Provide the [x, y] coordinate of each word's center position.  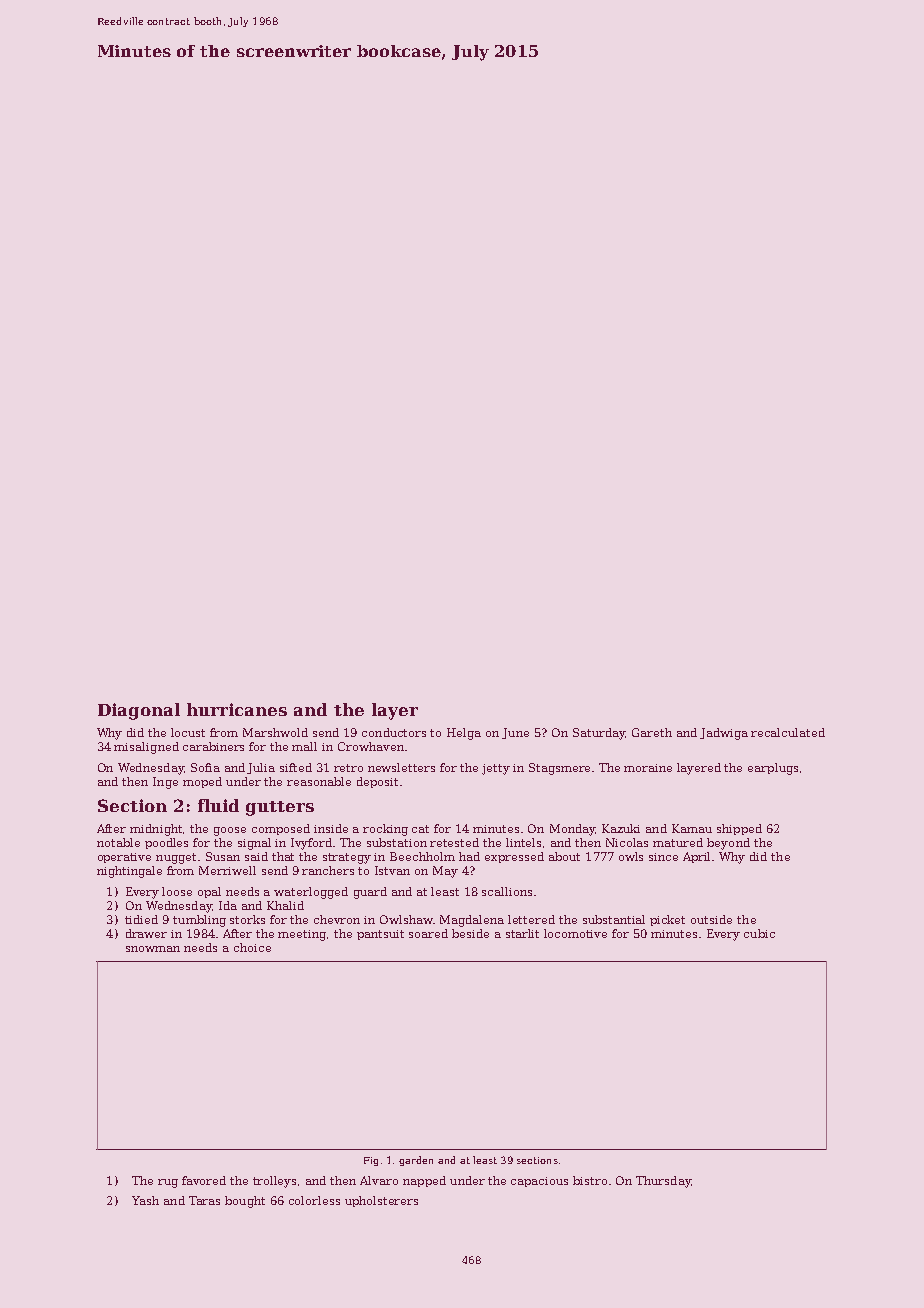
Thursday [663, 1182]
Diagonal [139, 711]
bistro [590, 1180]
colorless [314, 1200]
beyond [728, 844]
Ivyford [311, 844]
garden [416, 1161]
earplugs [773, 769]
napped [424, 1181]
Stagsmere [559, 769]
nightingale [129, 872]
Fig [371, 1161]
